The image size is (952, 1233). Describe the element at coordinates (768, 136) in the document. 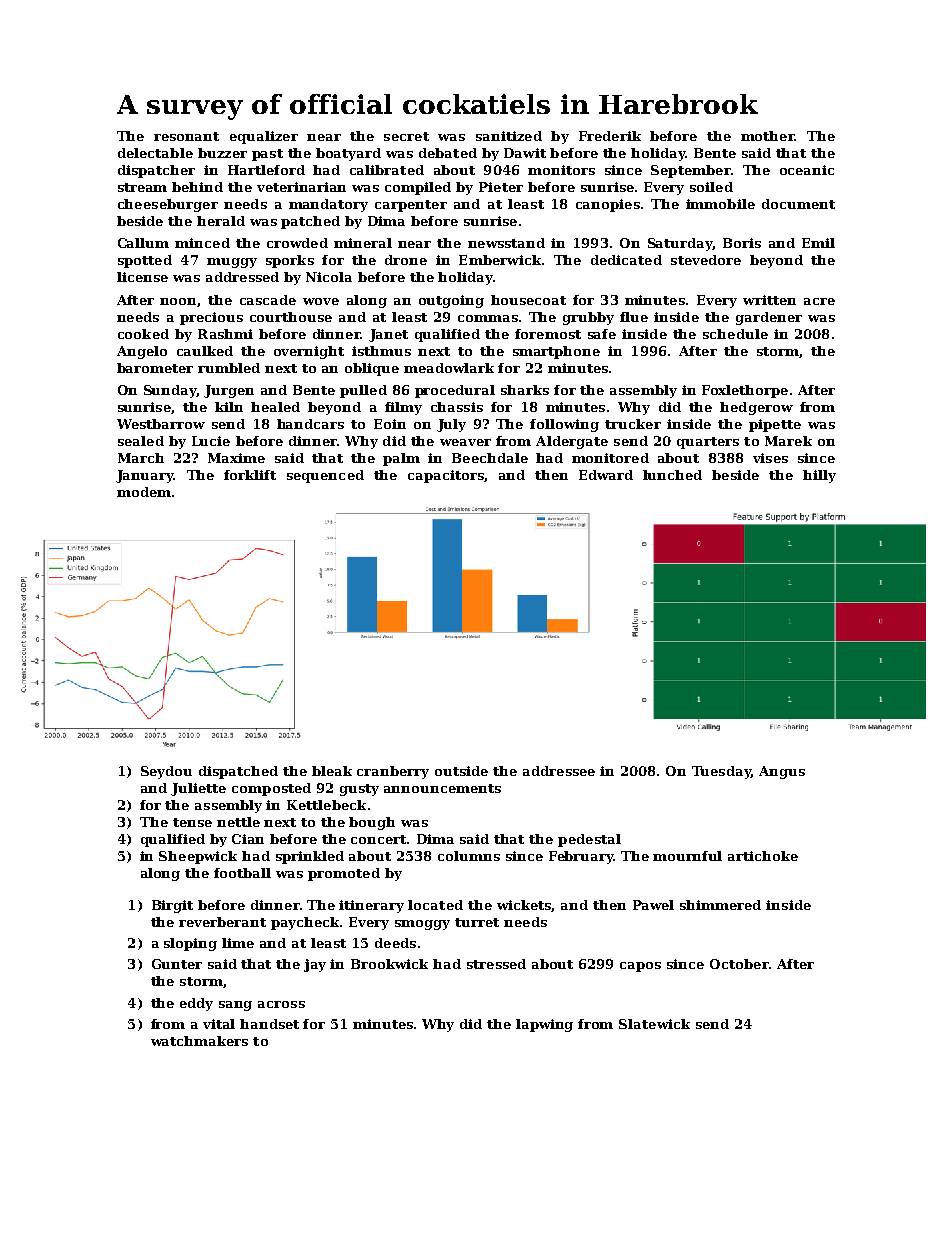

I see `mother` at that location.
